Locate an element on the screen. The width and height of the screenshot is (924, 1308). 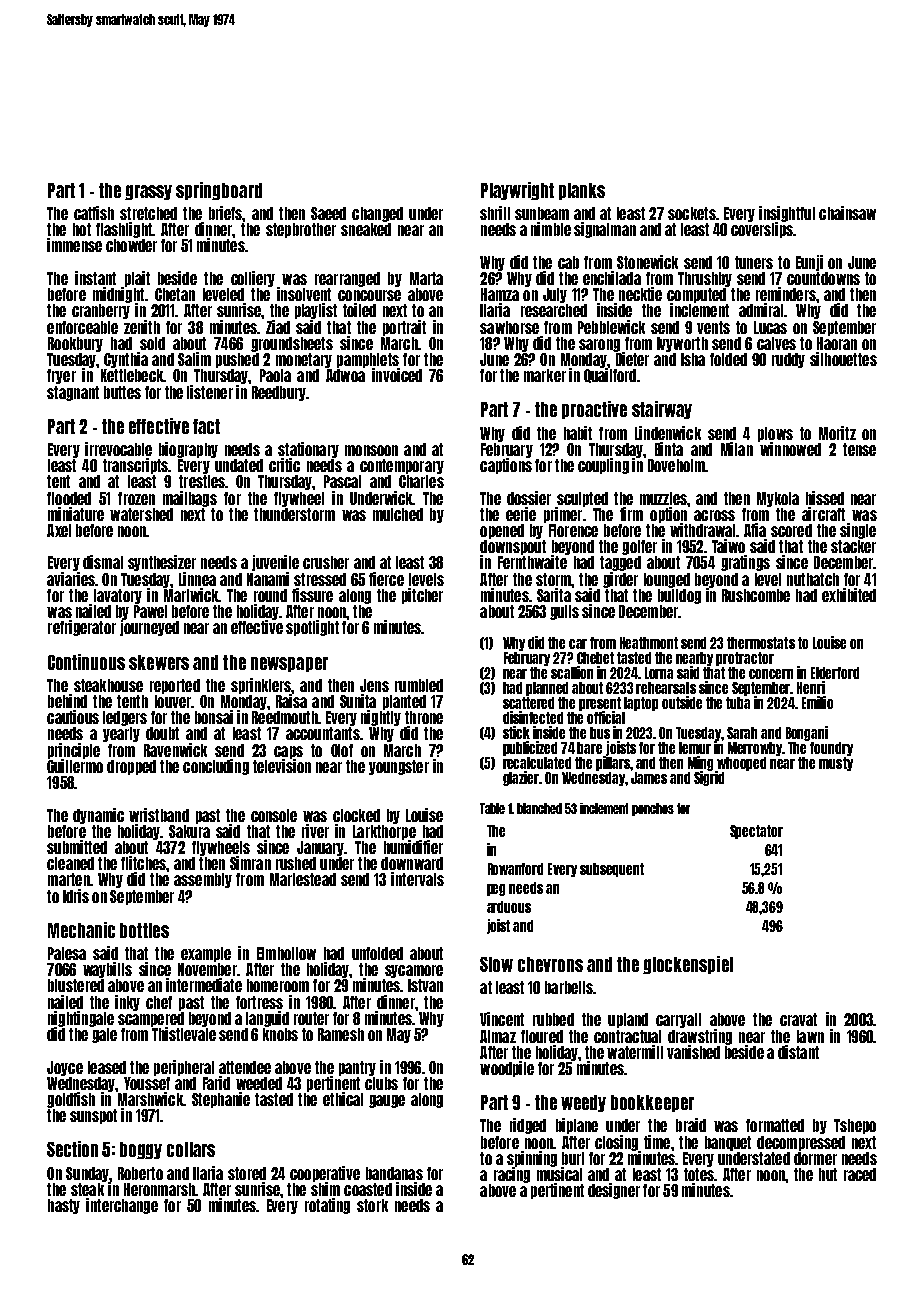
hasty is located at coordinates (64, 1206).
